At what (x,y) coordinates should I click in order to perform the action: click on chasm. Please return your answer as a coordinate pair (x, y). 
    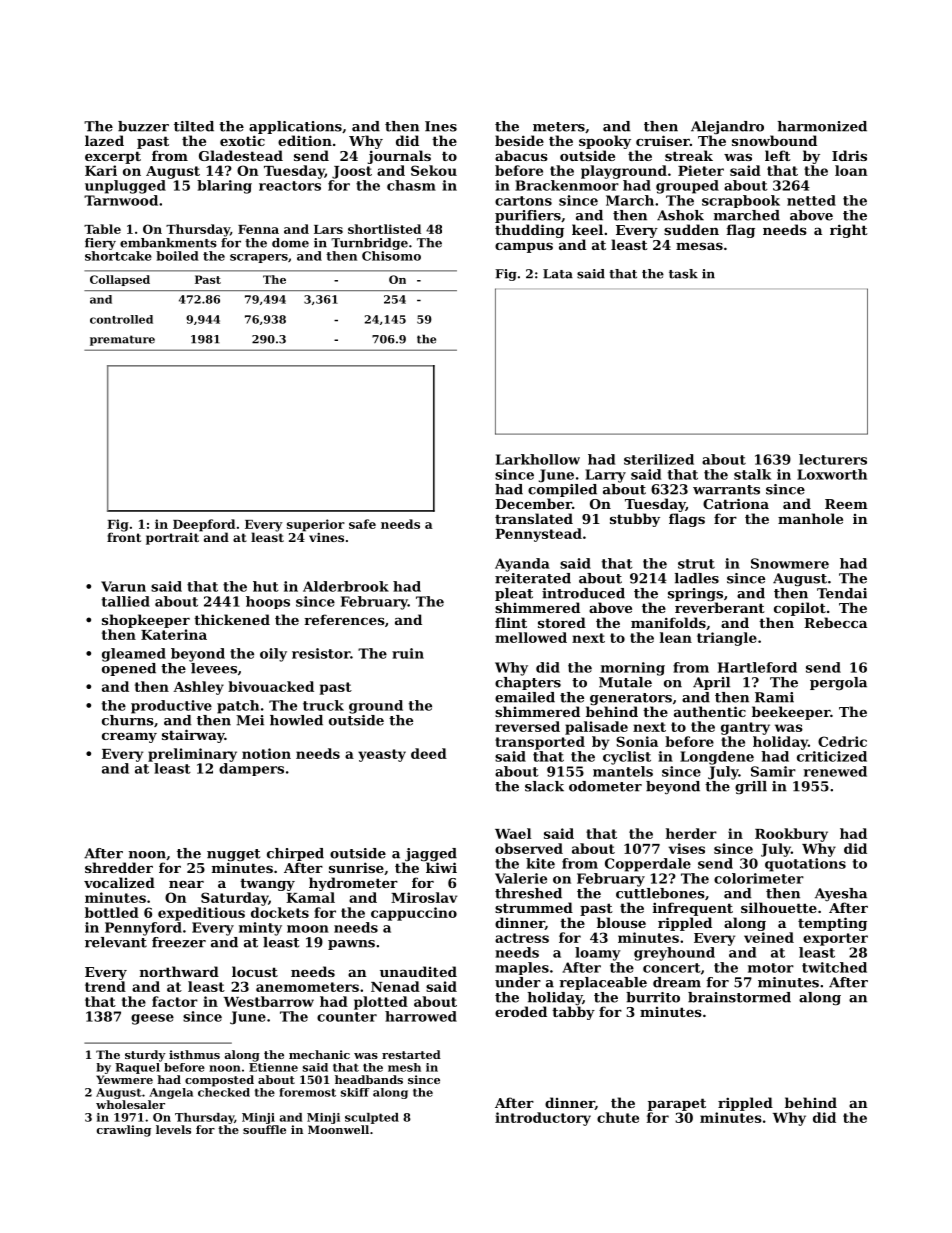
    Looking at the image, I should click on (411, 185).
